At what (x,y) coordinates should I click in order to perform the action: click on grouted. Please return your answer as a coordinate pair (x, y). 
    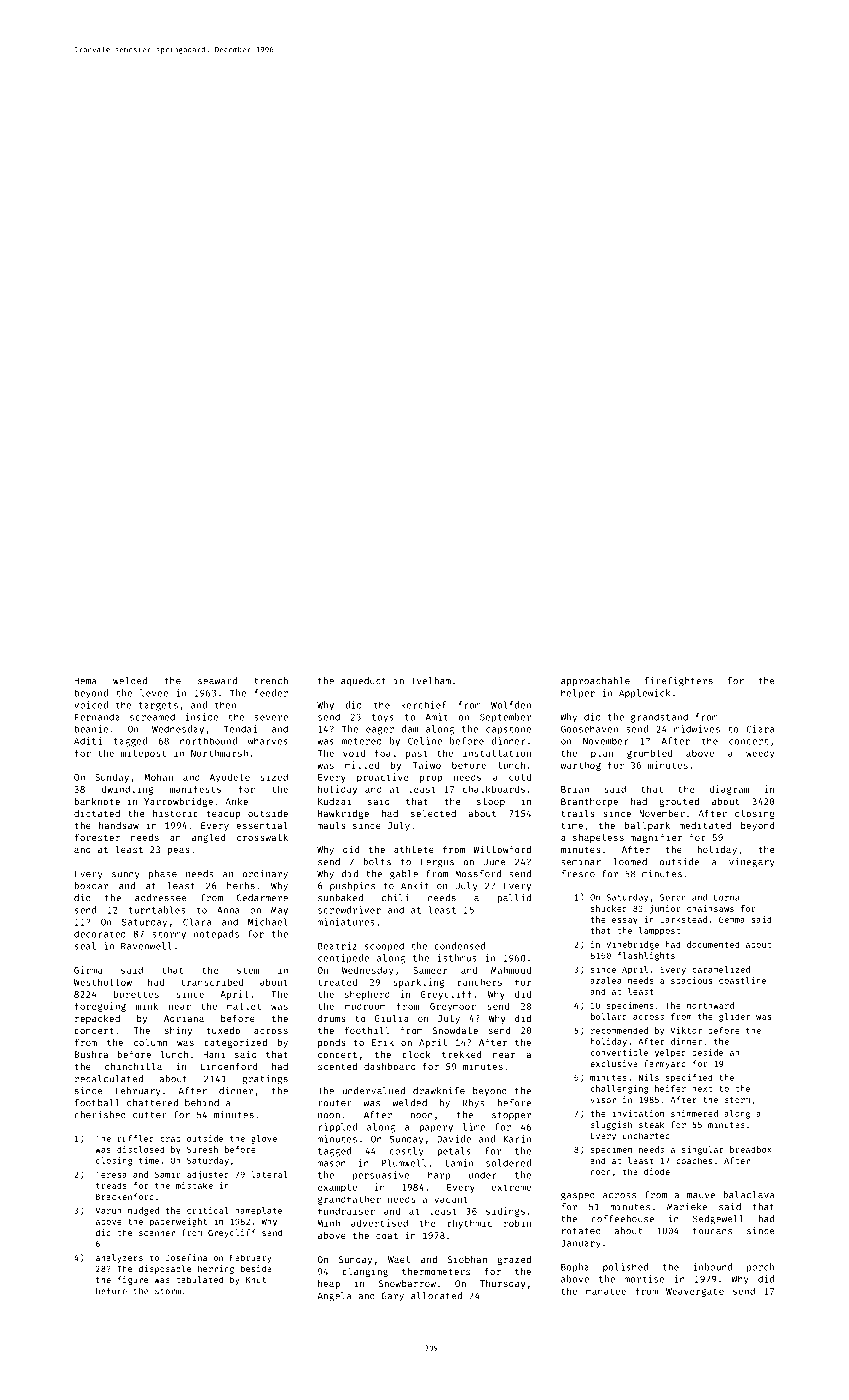
    Looking at the image, I should click on (679, 802).
